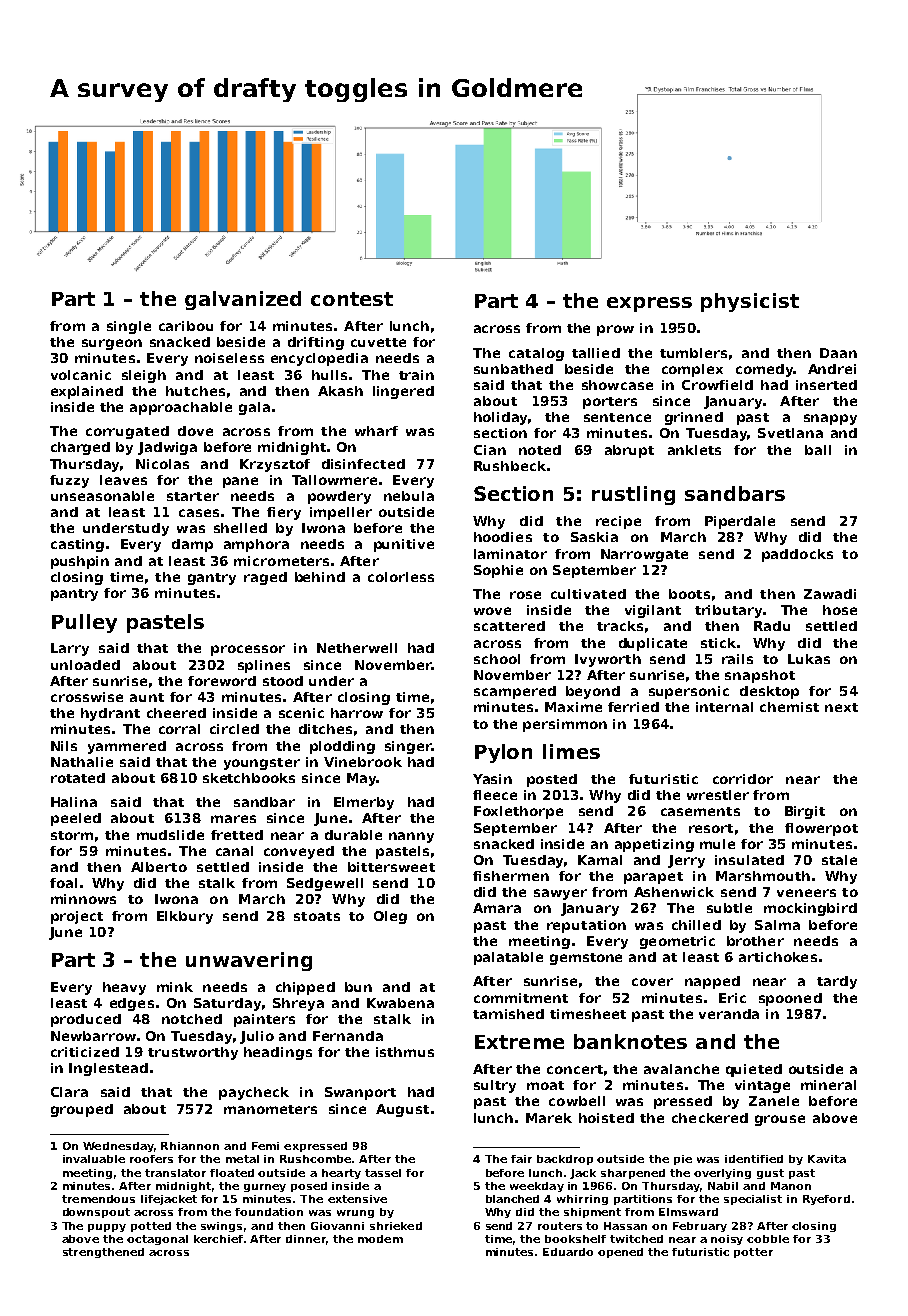  Describe the element at coordinates (218, 1239) in the screenshot. I see `kerchief` at that location.
